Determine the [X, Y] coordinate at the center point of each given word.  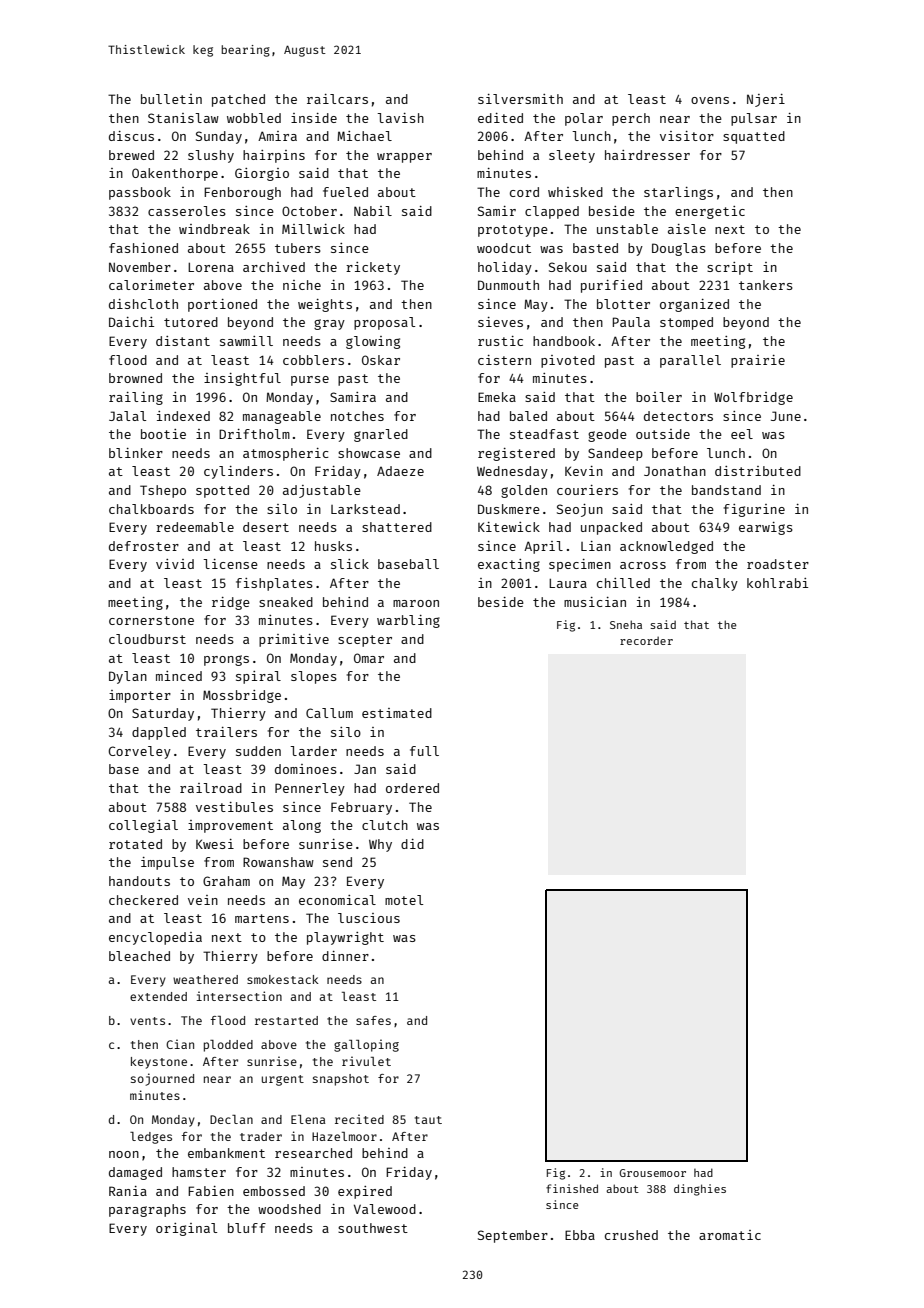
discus [131, 136]
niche [302, 285]
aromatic [730, 1235]
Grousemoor [653, 1173]
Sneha [626, 624]
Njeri [766, 100]
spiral [258, 677]
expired [365, 1192]
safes [373, 1020]
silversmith [520, 99]
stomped [686, 323]
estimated [397, 713]
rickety [373, 268]
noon [124, 1154]
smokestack [283, 979]
